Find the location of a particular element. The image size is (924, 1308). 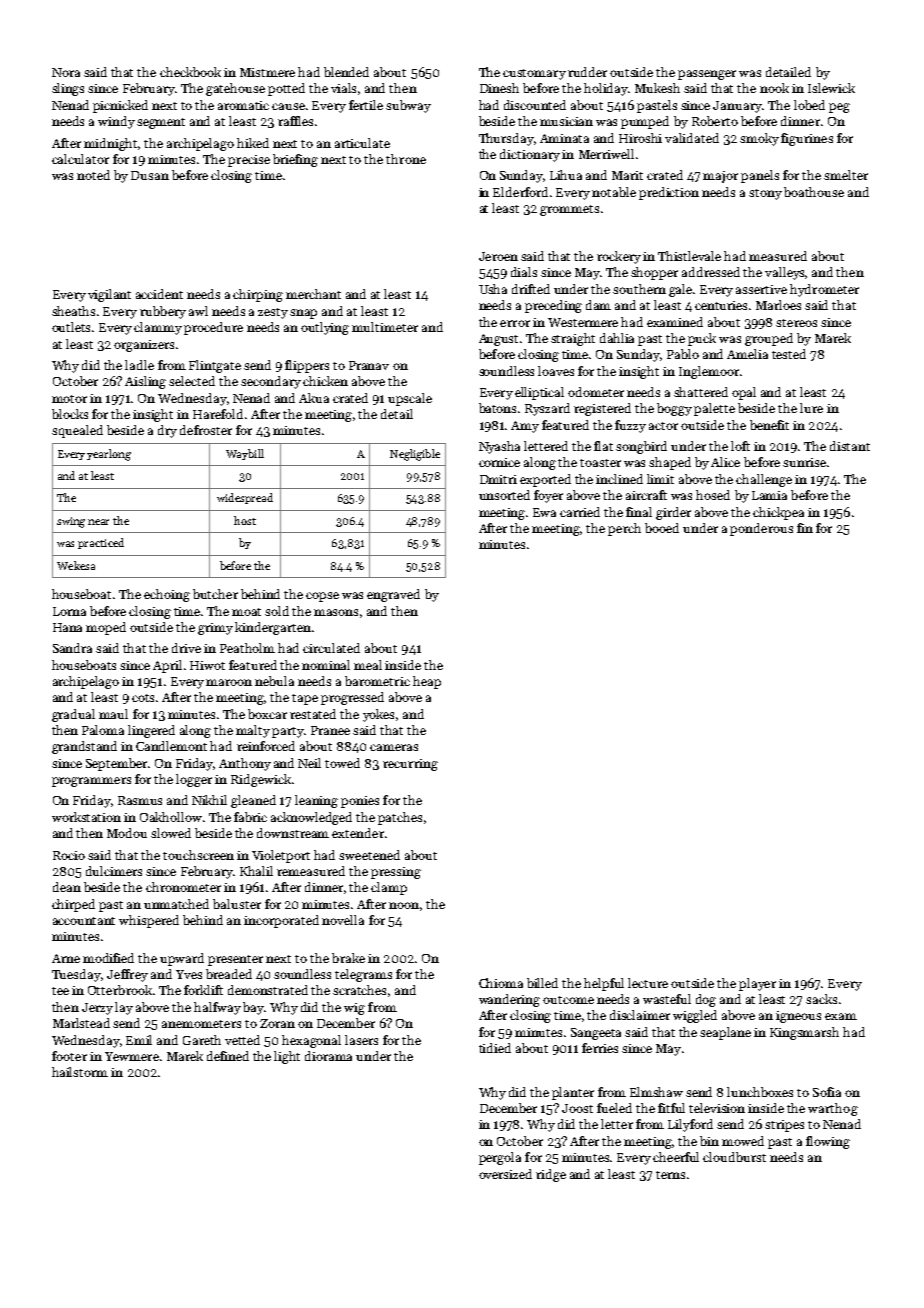

yearlong is located at coordinates (109, 455).
